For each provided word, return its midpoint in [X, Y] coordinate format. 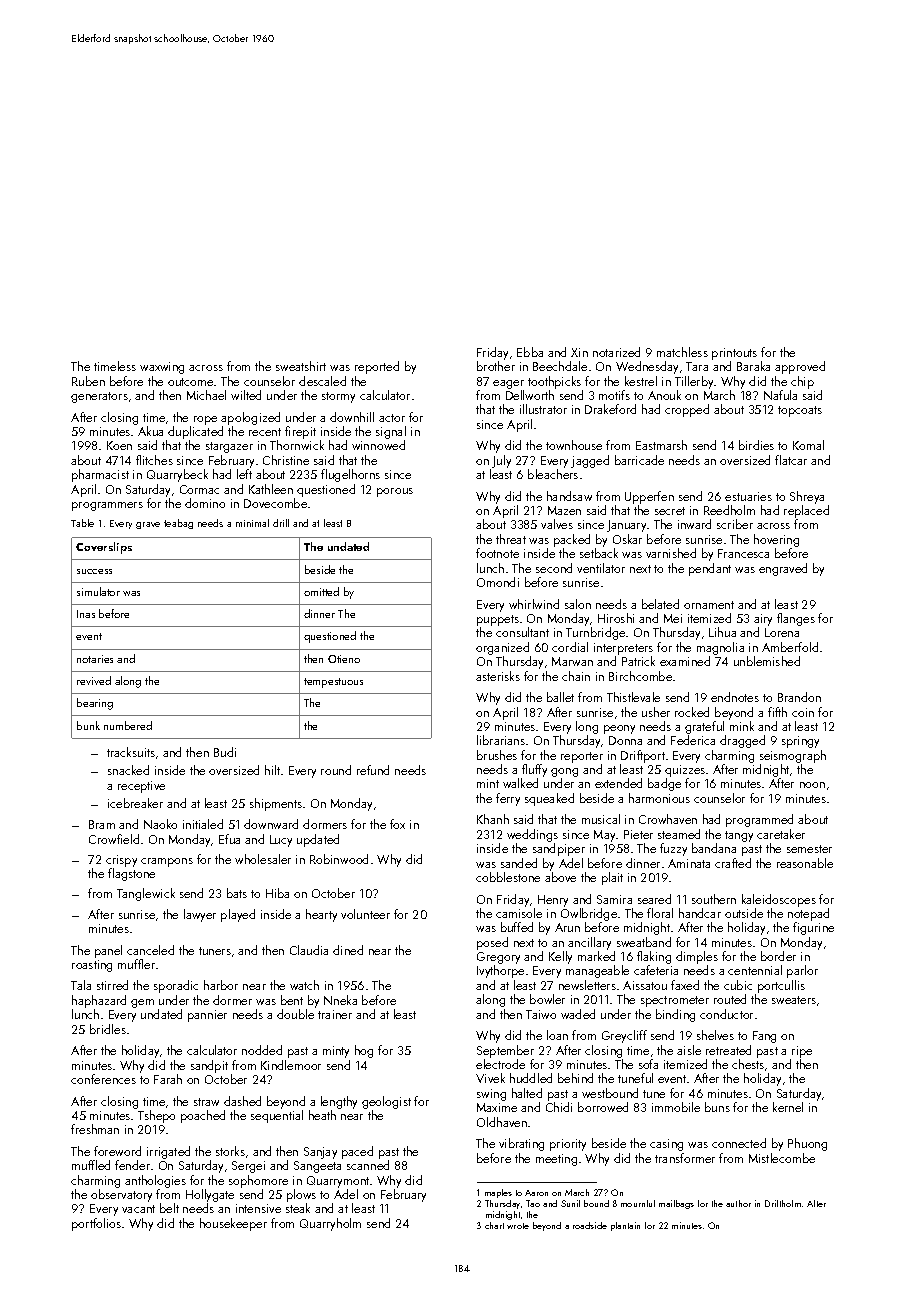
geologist [386, 1102]
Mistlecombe [782, 1158]
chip [802, 382]
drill [281, 523]
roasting [92, 966]
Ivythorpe [500, 971]
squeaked [549, 799]
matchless [682, 352]
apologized [250, 418]
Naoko [160, 824]
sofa [648, 1064]
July [501, 461]
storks [230, 1151]
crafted [733, 863]
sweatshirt [301, 366]
